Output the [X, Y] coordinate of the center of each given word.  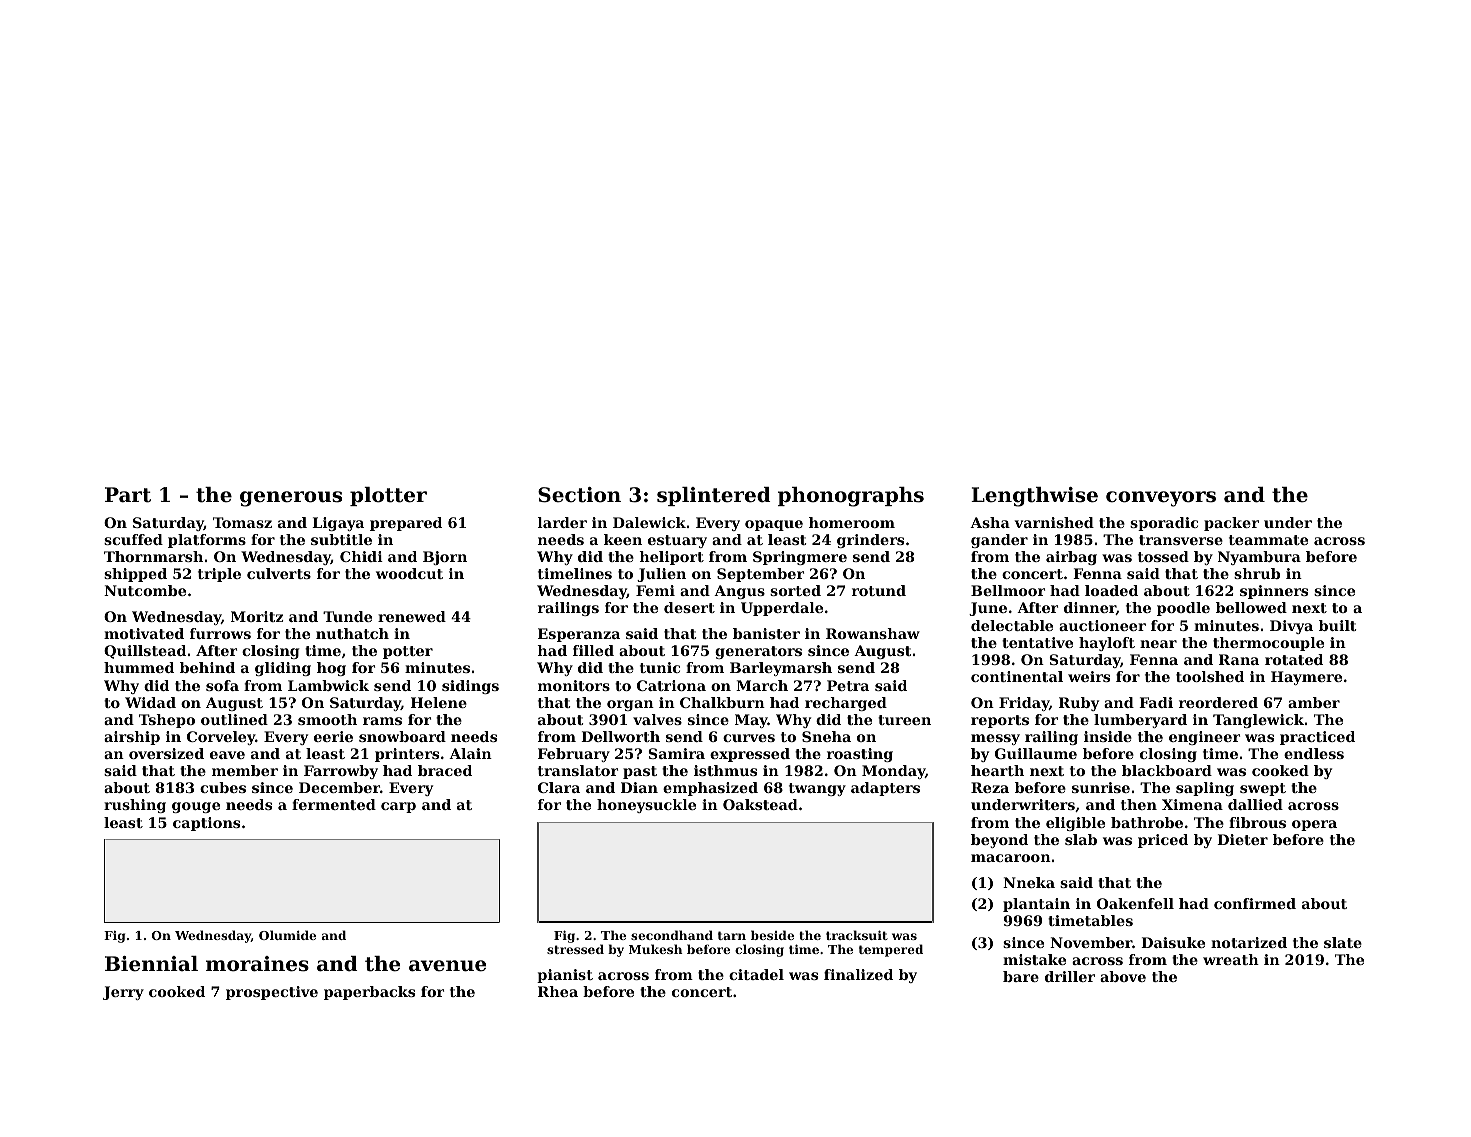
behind [207, 667]
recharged [846, 704]
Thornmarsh [153, 556]
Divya [1291, 627]
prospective [272, 993]
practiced [1317, 738]
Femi [655, 590]
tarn [732, 935]
